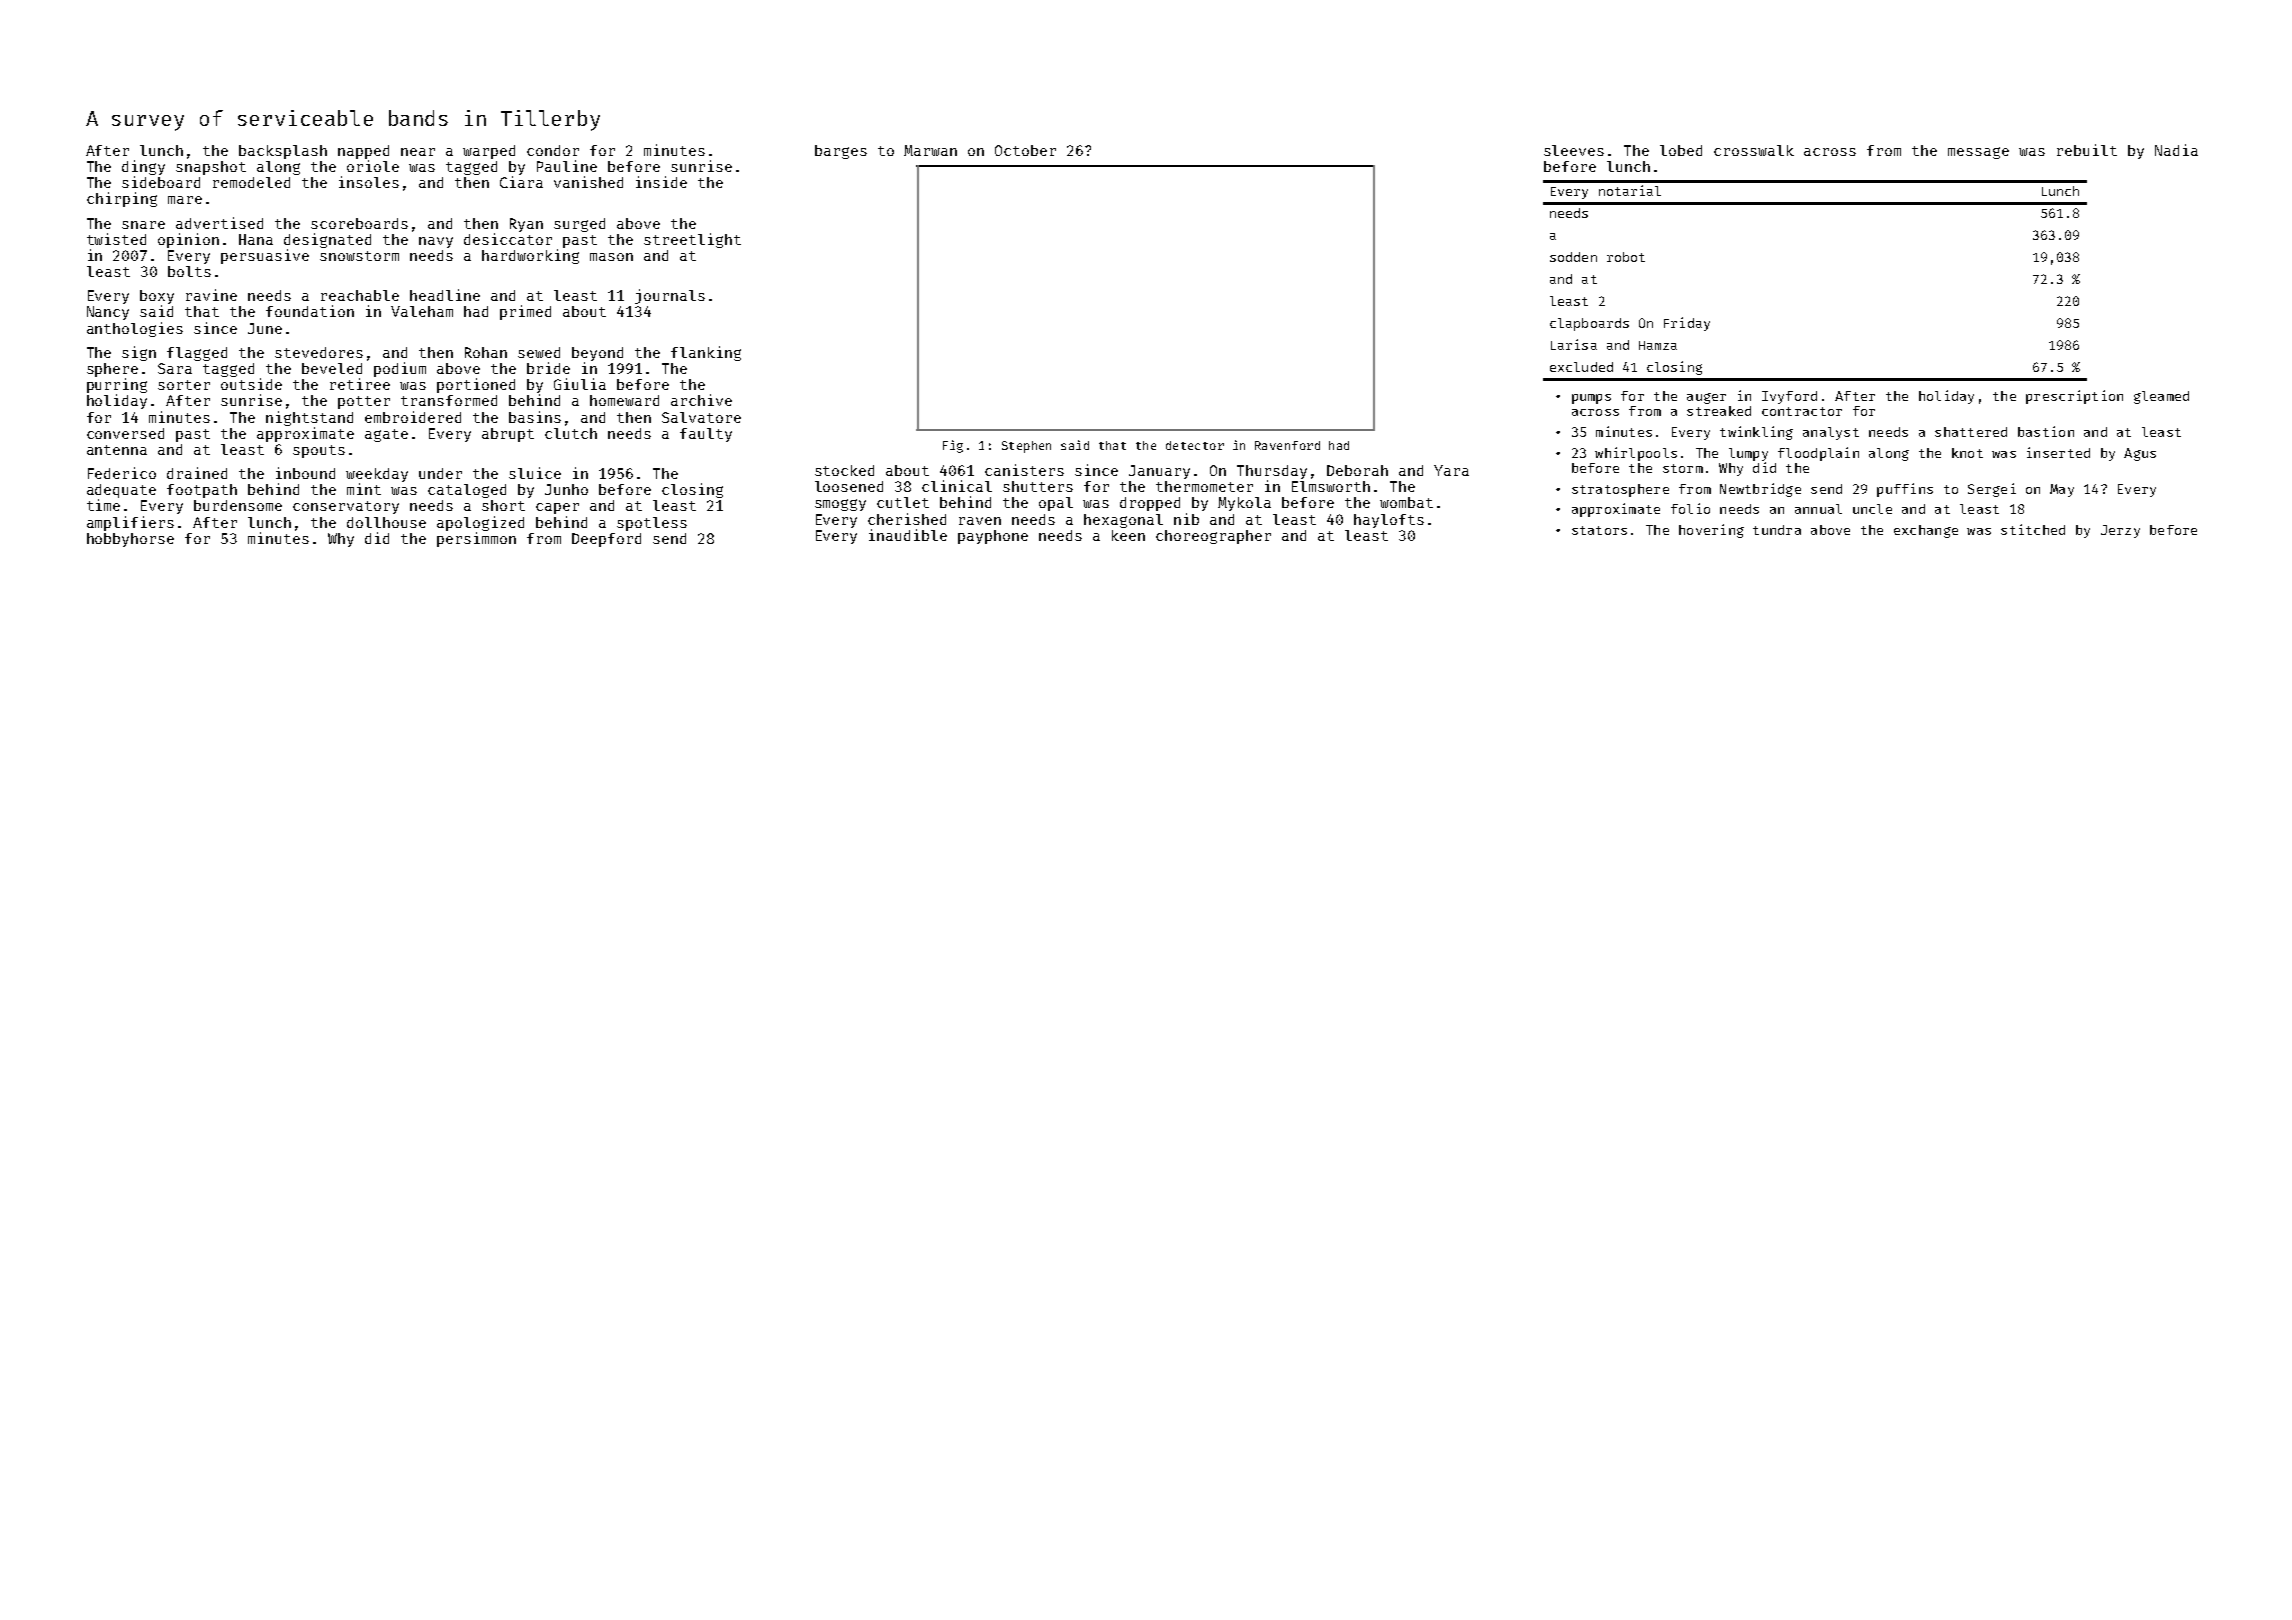 The width and height of the screenshot is (2292, 1620). I want to click on Larisa, so click(1574, 344).
